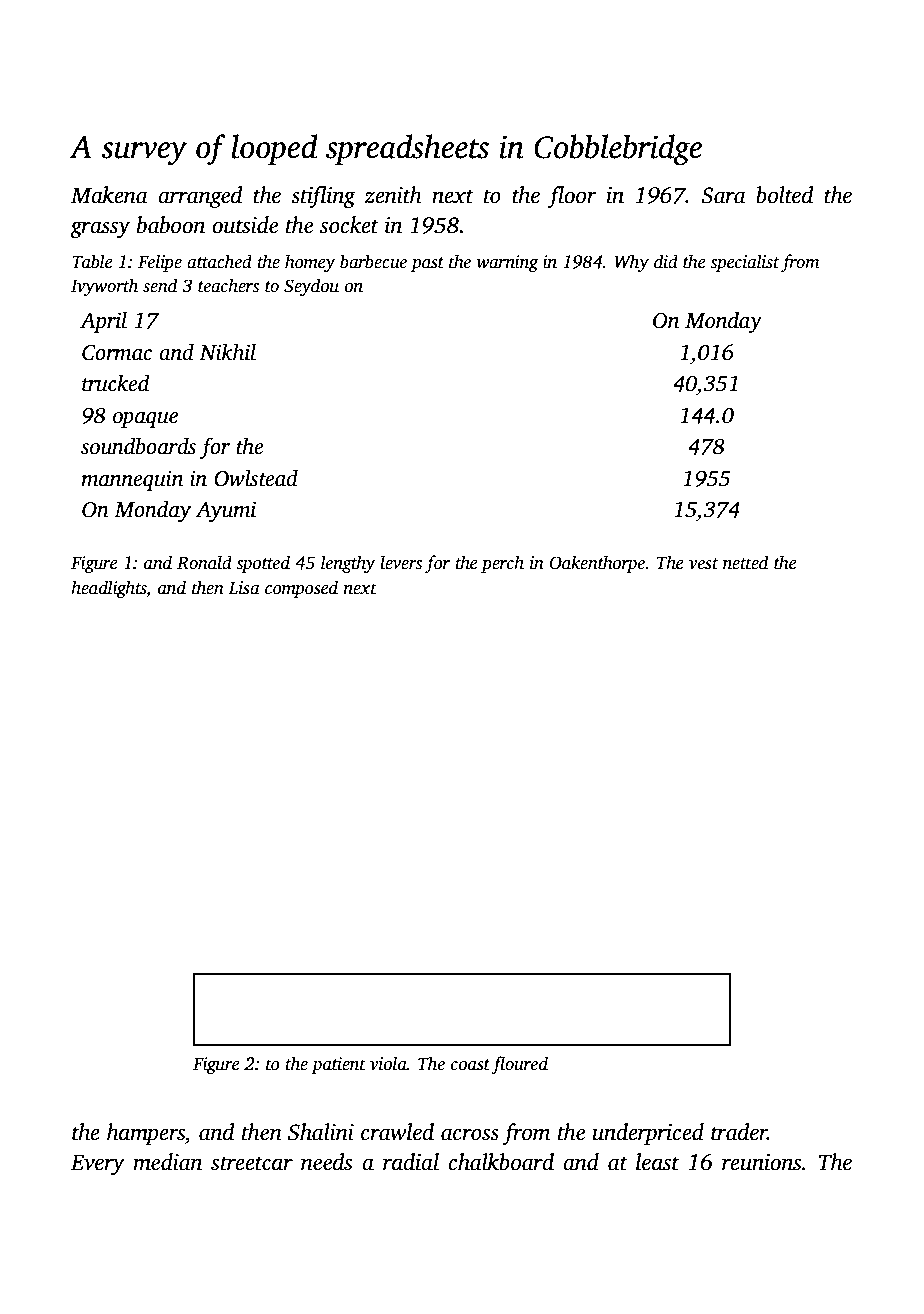 The image size is (924, 1314). I want to click on Seydou, so click(311, 287).
